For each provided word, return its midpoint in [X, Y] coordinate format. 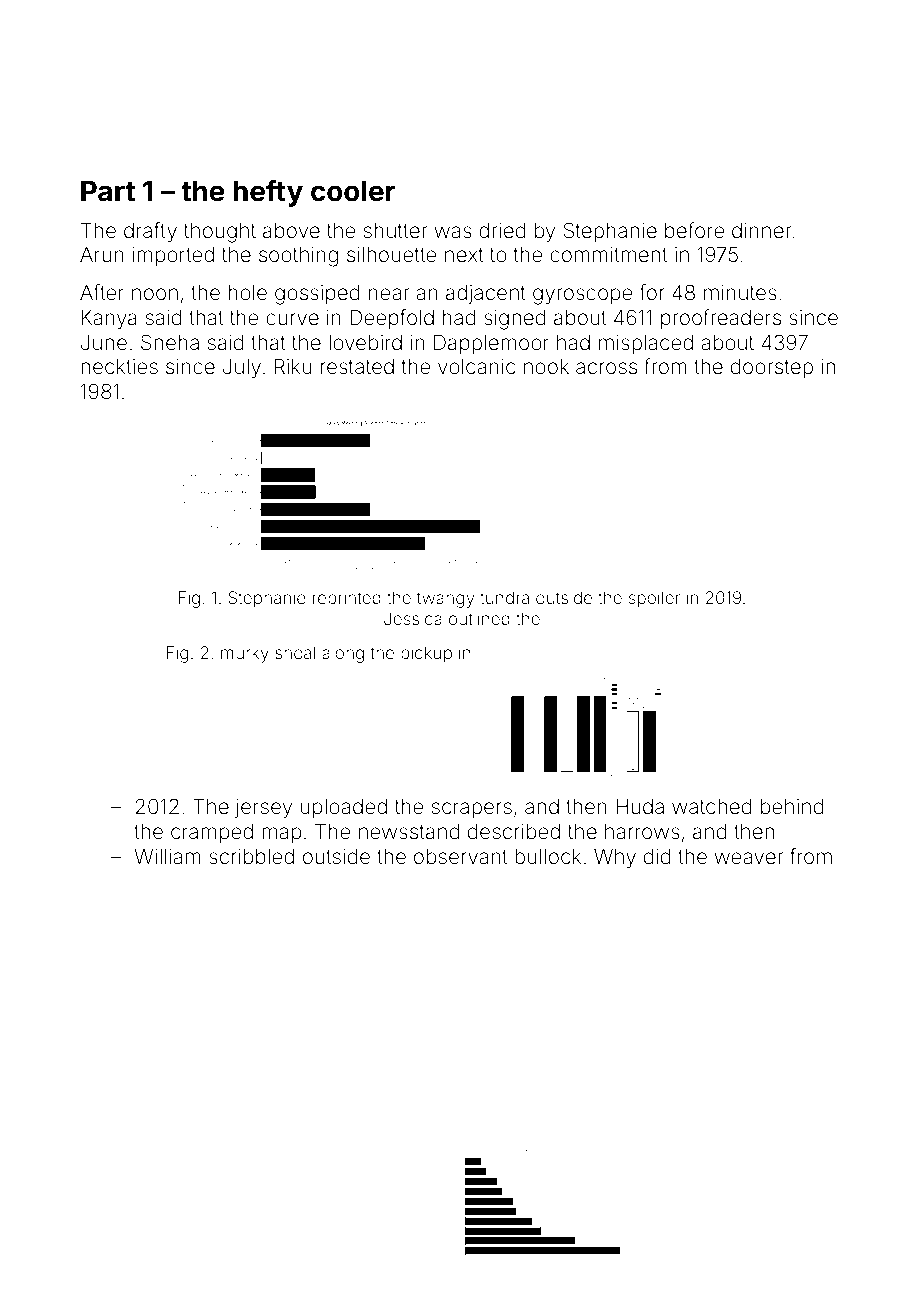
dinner [761, 230]
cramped [212, 833]
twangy [445, 600]
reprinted [347, 599]
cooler [353, 191]
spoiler [654, 599]
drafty [150, 232]
